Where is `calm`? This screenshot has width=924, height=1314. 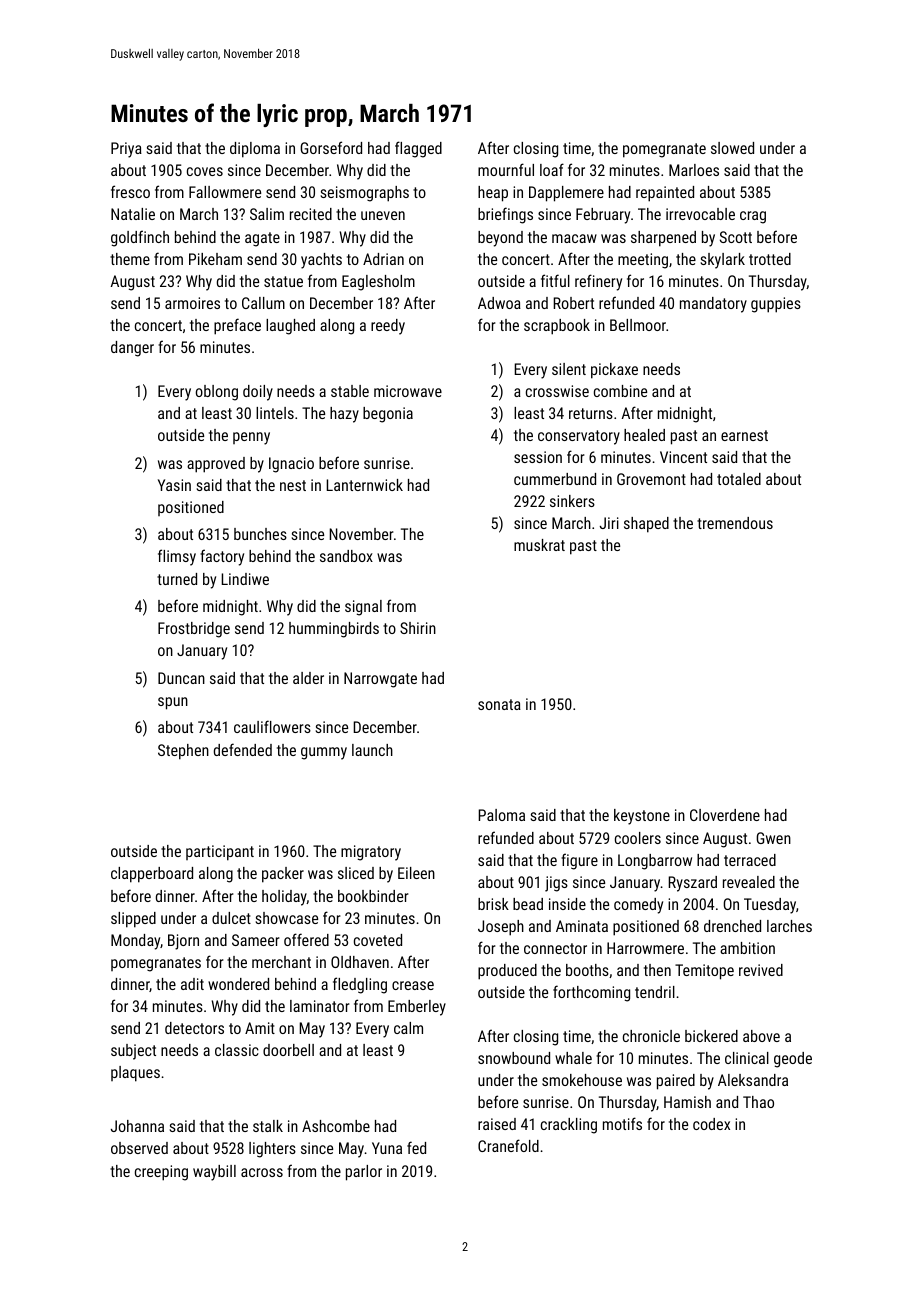 calm is located at coordinates (408, 1028).
